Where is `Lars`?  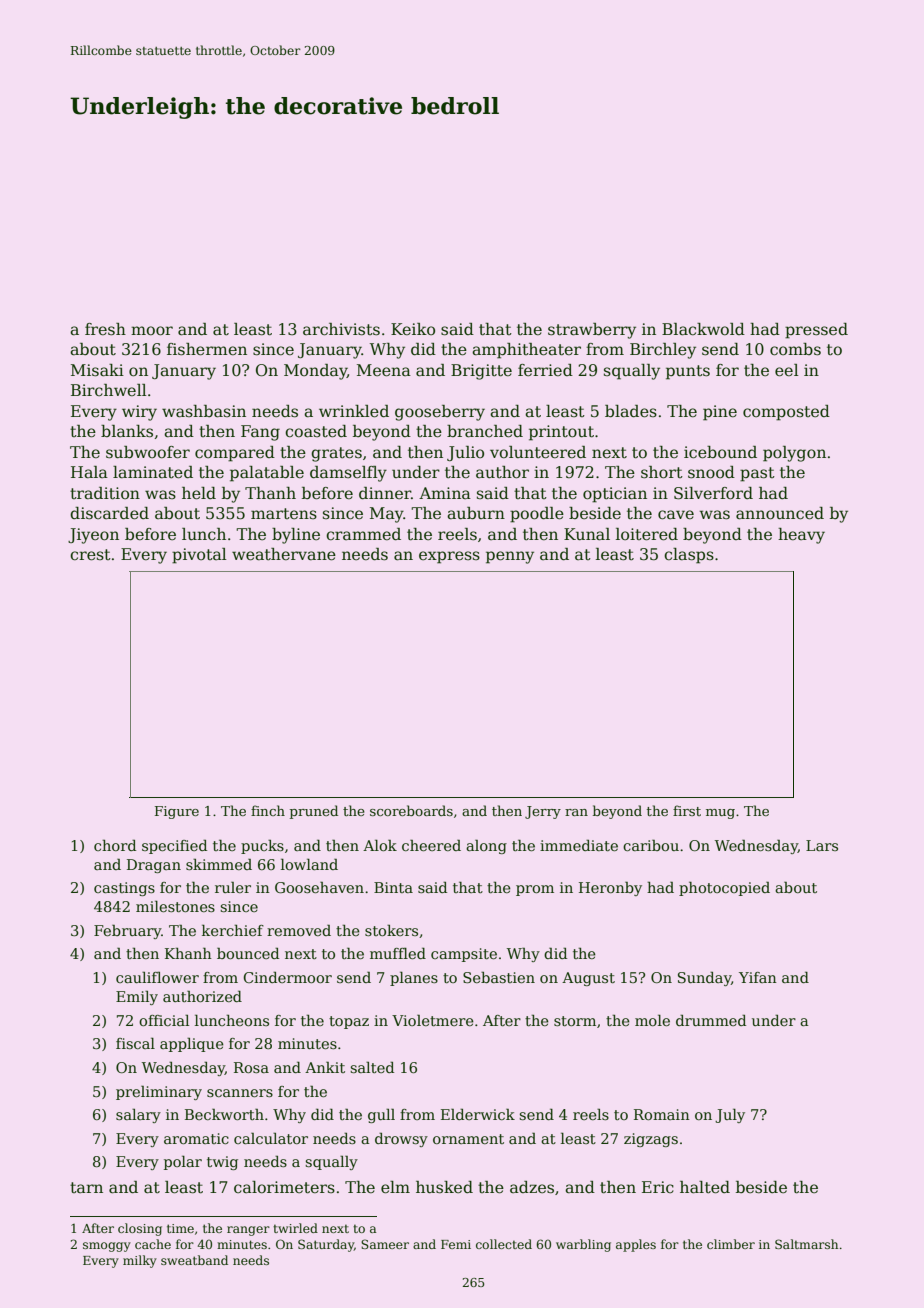
Lars is located at coordinates (822, 845).
